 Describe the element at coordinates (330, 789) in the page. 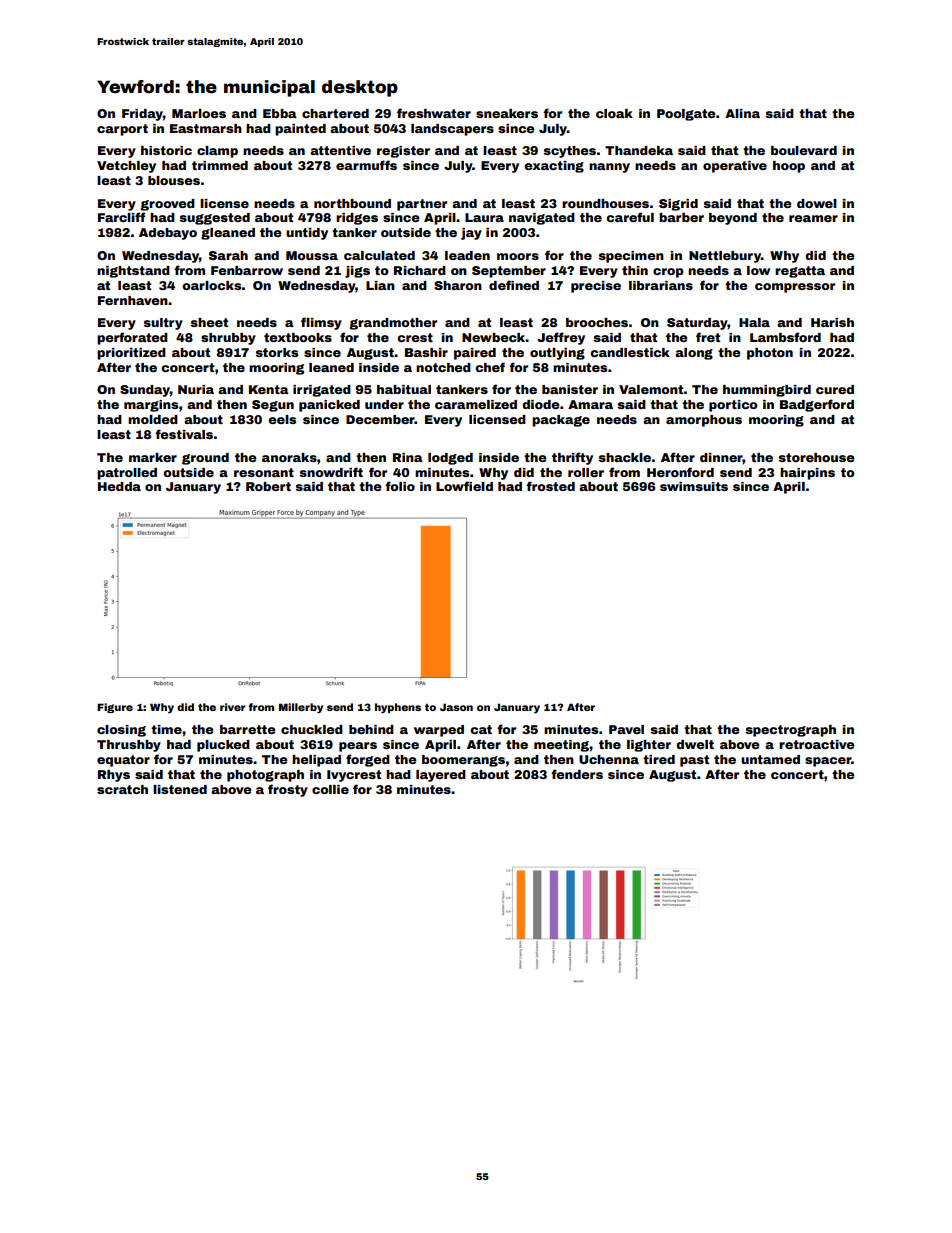

I see `collie` at that location.
